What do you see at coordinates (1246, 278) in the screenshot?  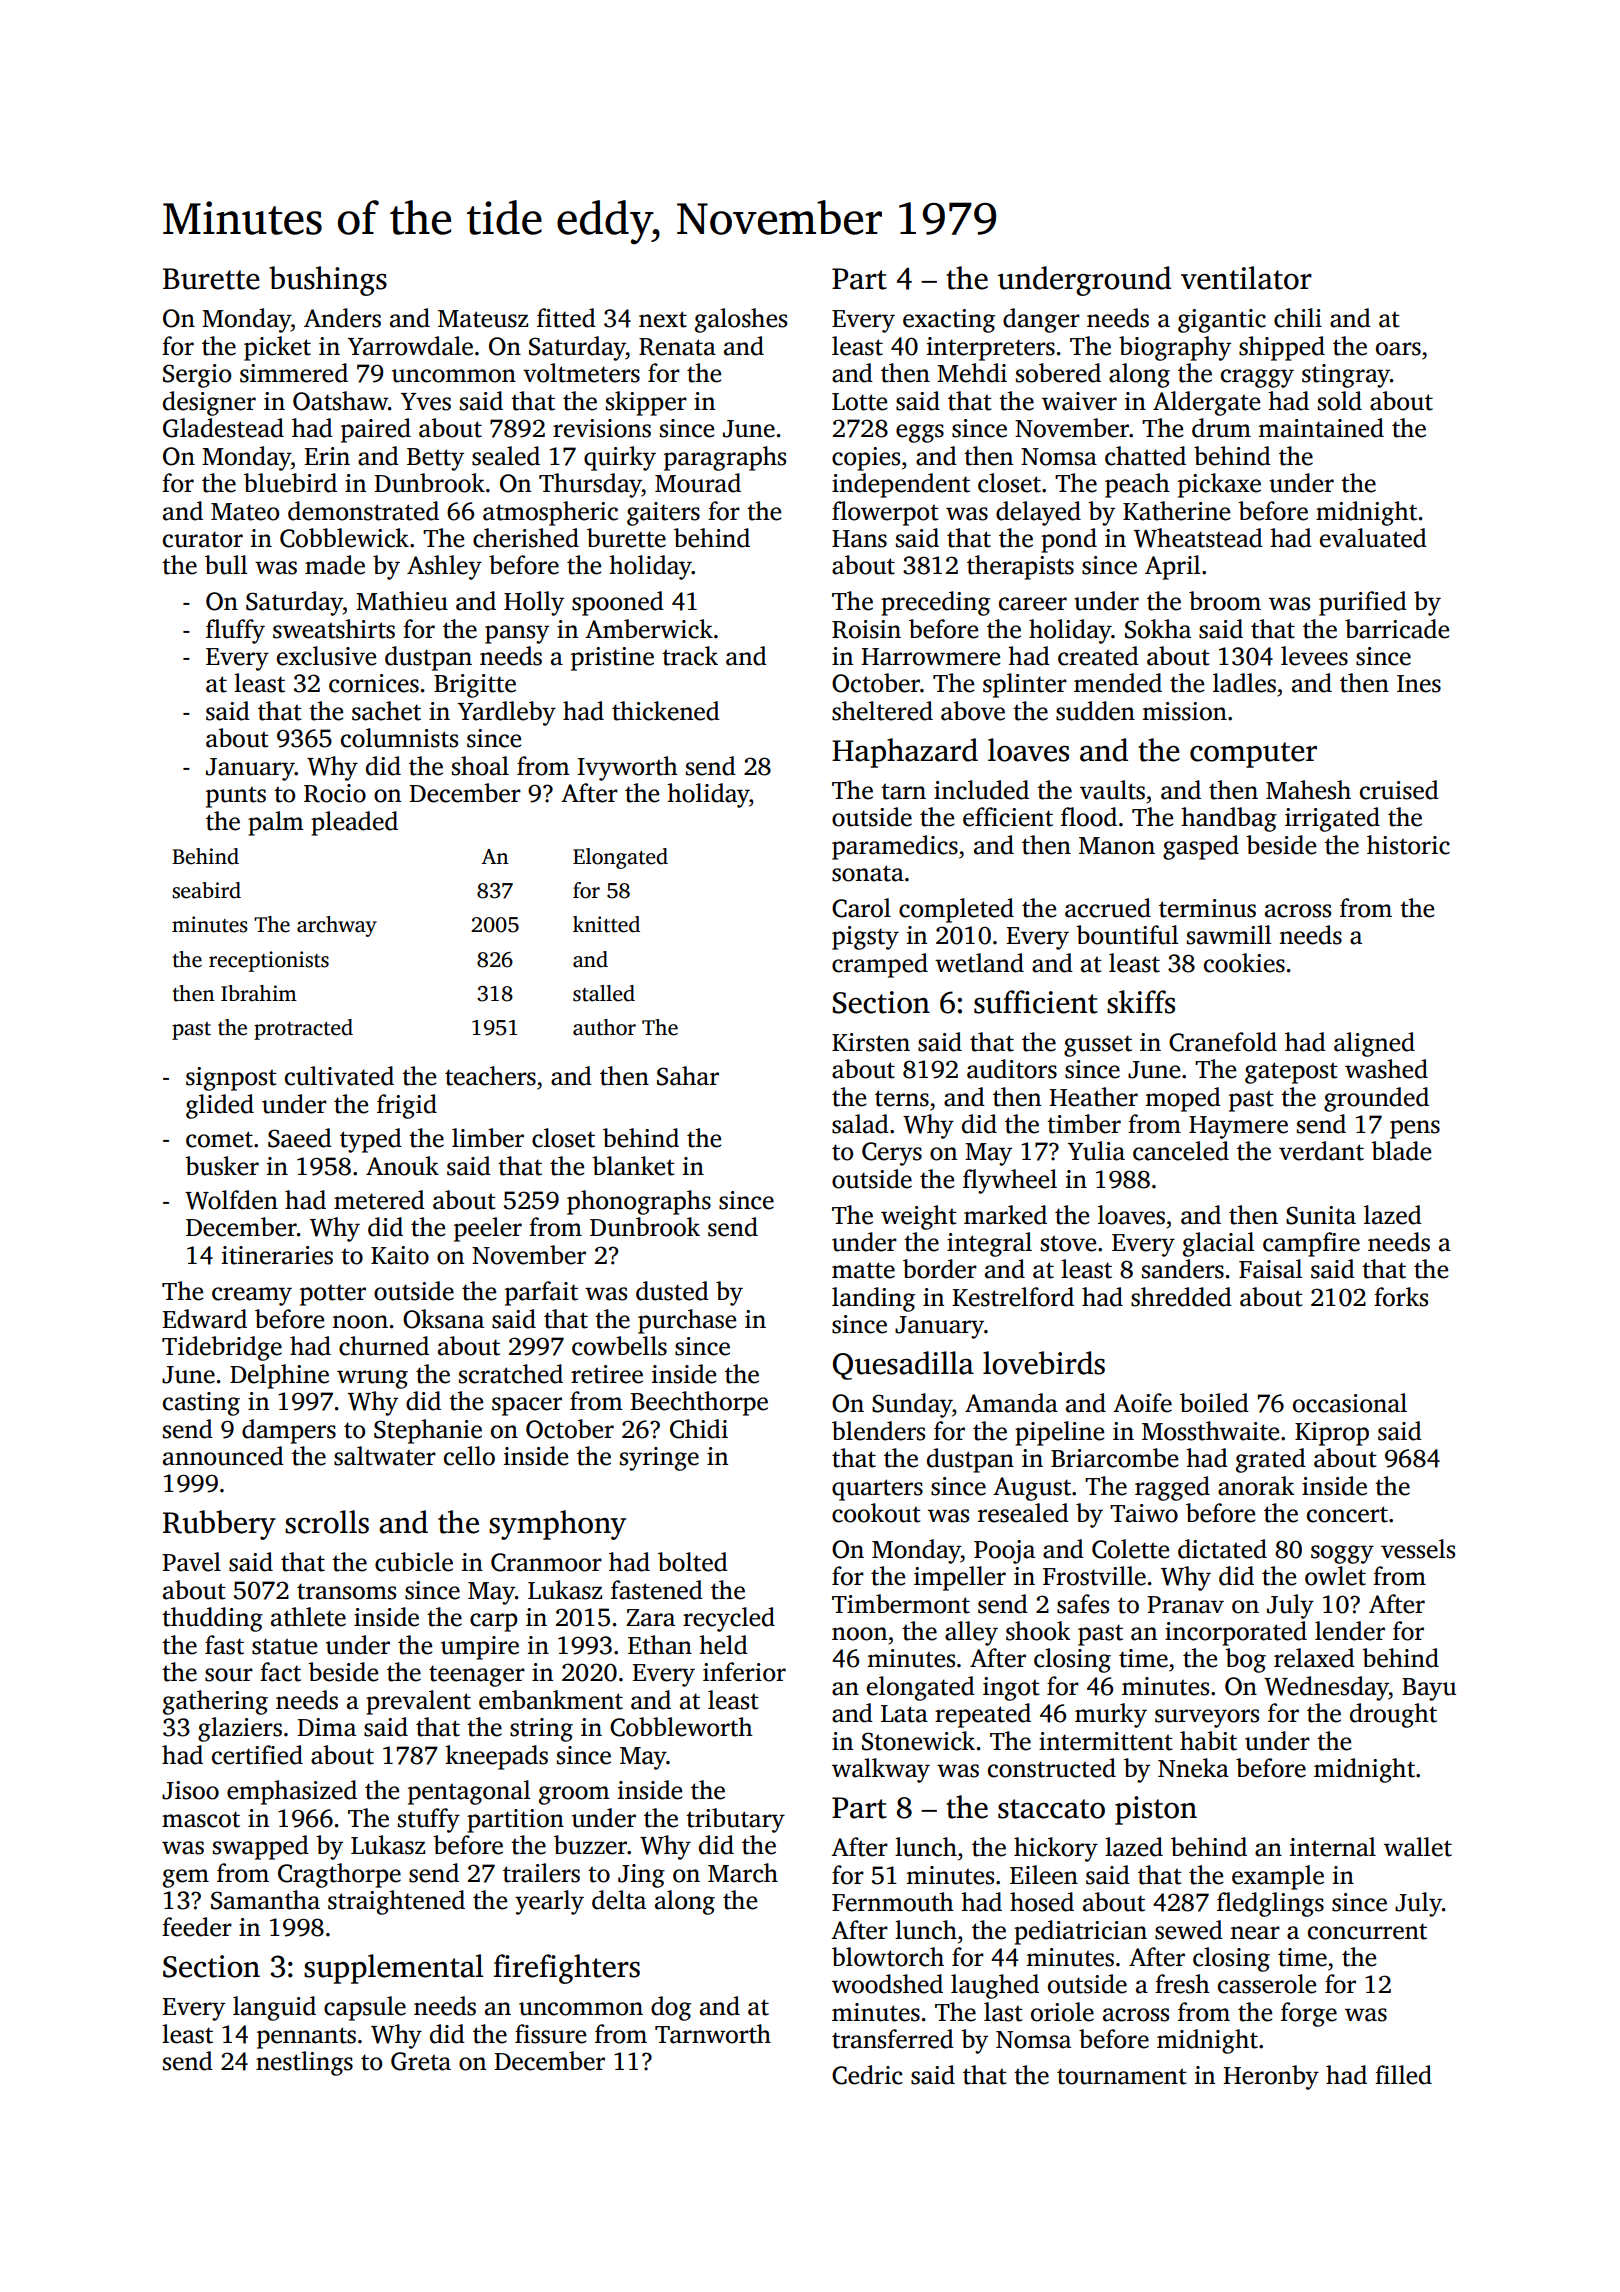 I see `ventilator` at bounding box center [1246, 278].
